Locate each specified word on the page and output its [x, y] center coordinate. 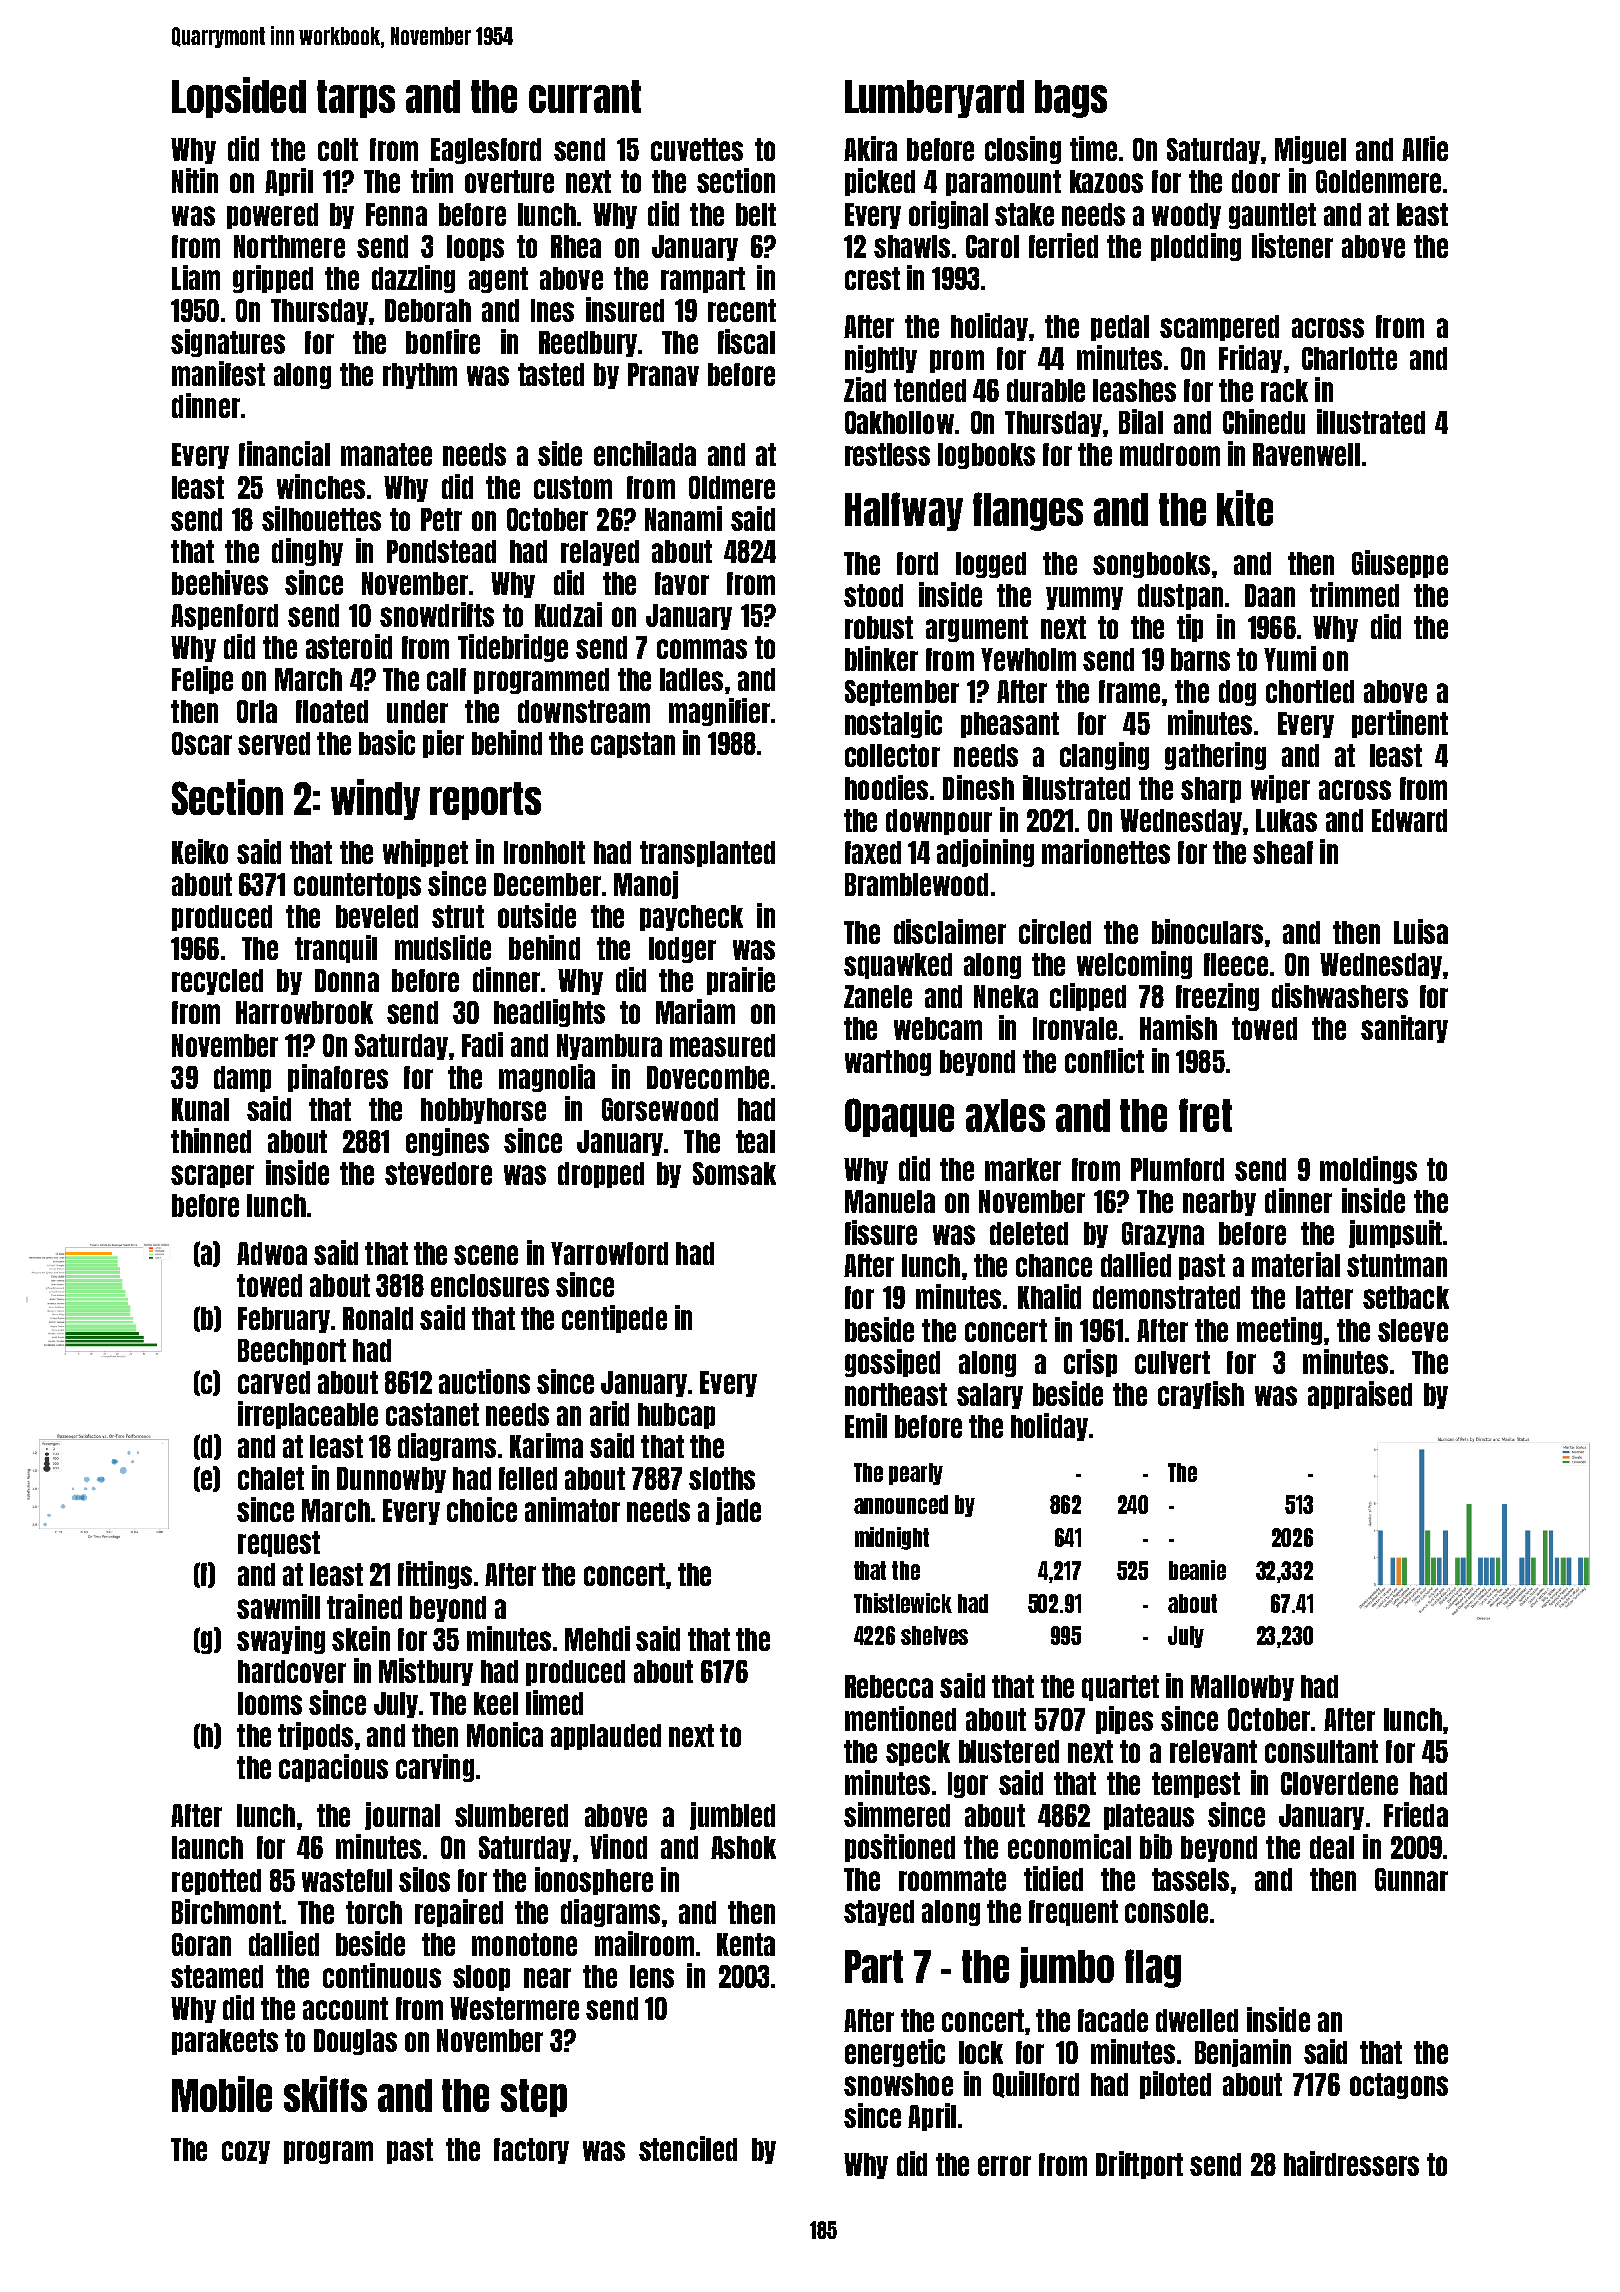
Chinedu [1264, 421]
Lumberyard [934, 99]
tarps [356, 99]
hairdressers [1351, 2163]
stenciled [688, 2148]
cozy [246, 2152]
